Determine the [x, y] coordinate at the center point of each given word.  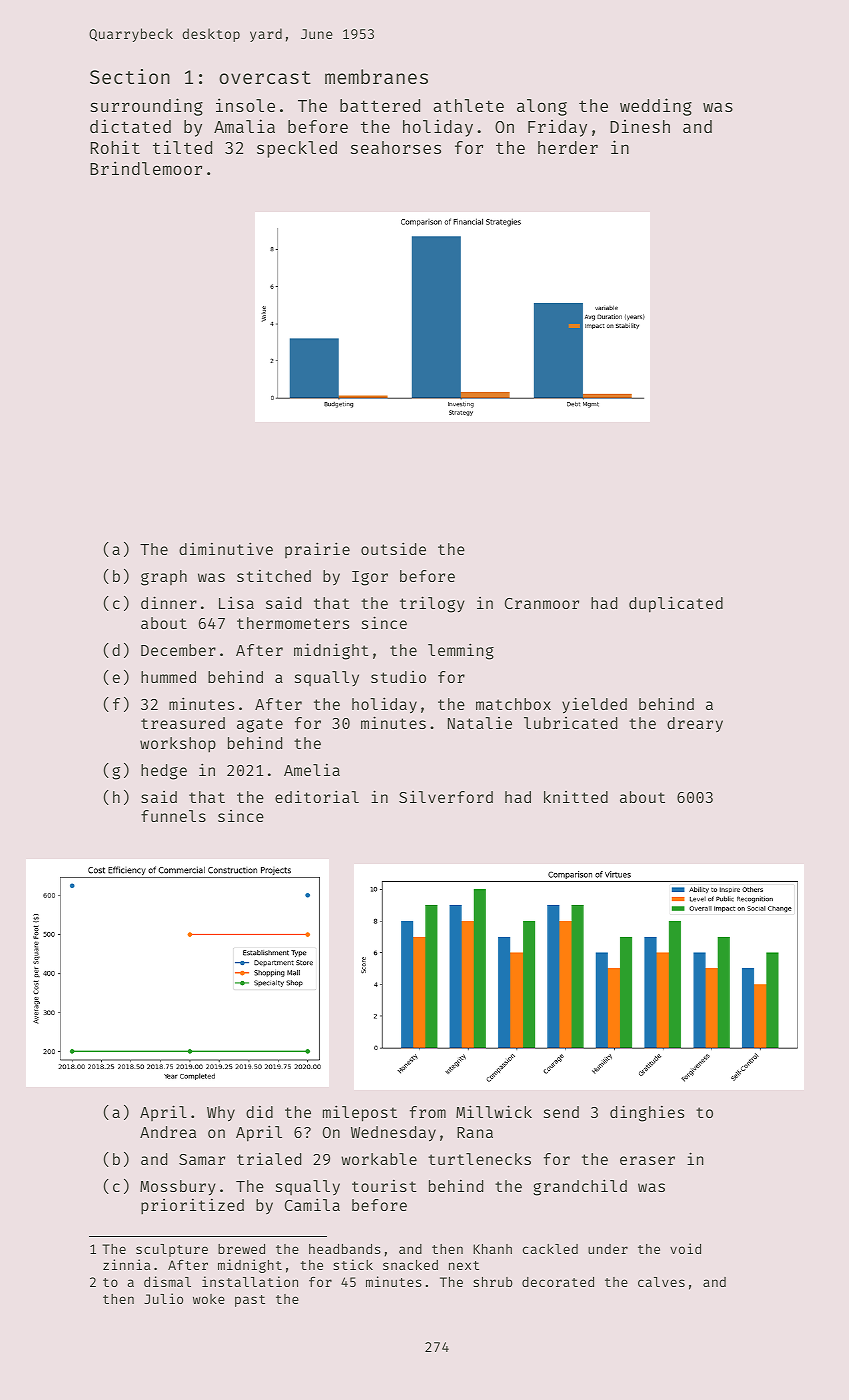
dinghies [647, 1113]
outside [393, 548]
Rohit [115, 147]
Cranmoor [542, 603]
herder [568, 147]
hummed [168, 677]
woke [209, 1299]
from [428, 1112]
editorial [317, 796]
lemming [461, 651]
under [608, 1249]
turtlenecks [479, 1159]
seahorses [396, 147]
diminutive [226, 548]
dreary [695, 724]
